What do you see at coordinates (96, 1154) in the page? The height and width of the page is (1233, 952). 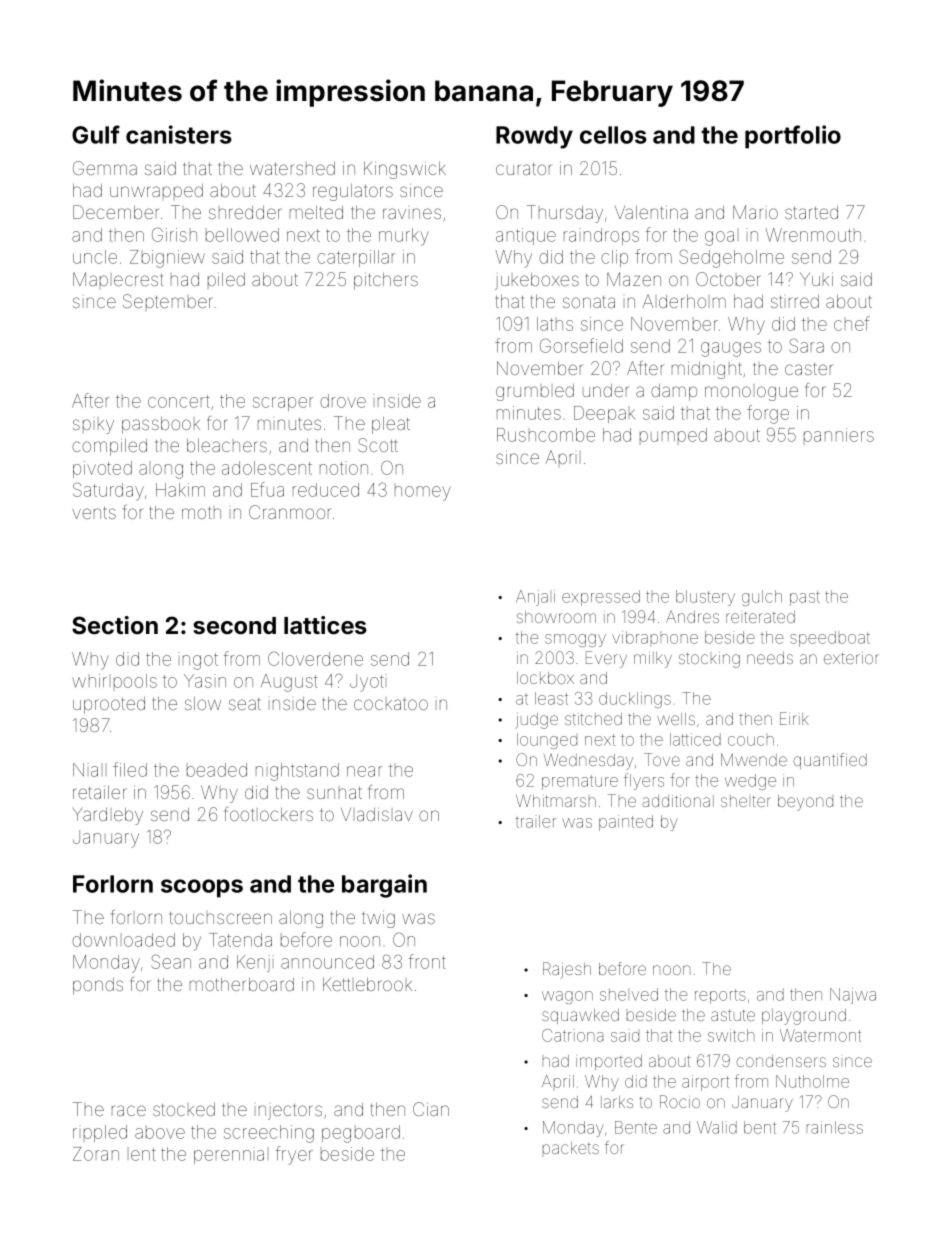 I see `Zoran` at bounding box center [96, 1154].
